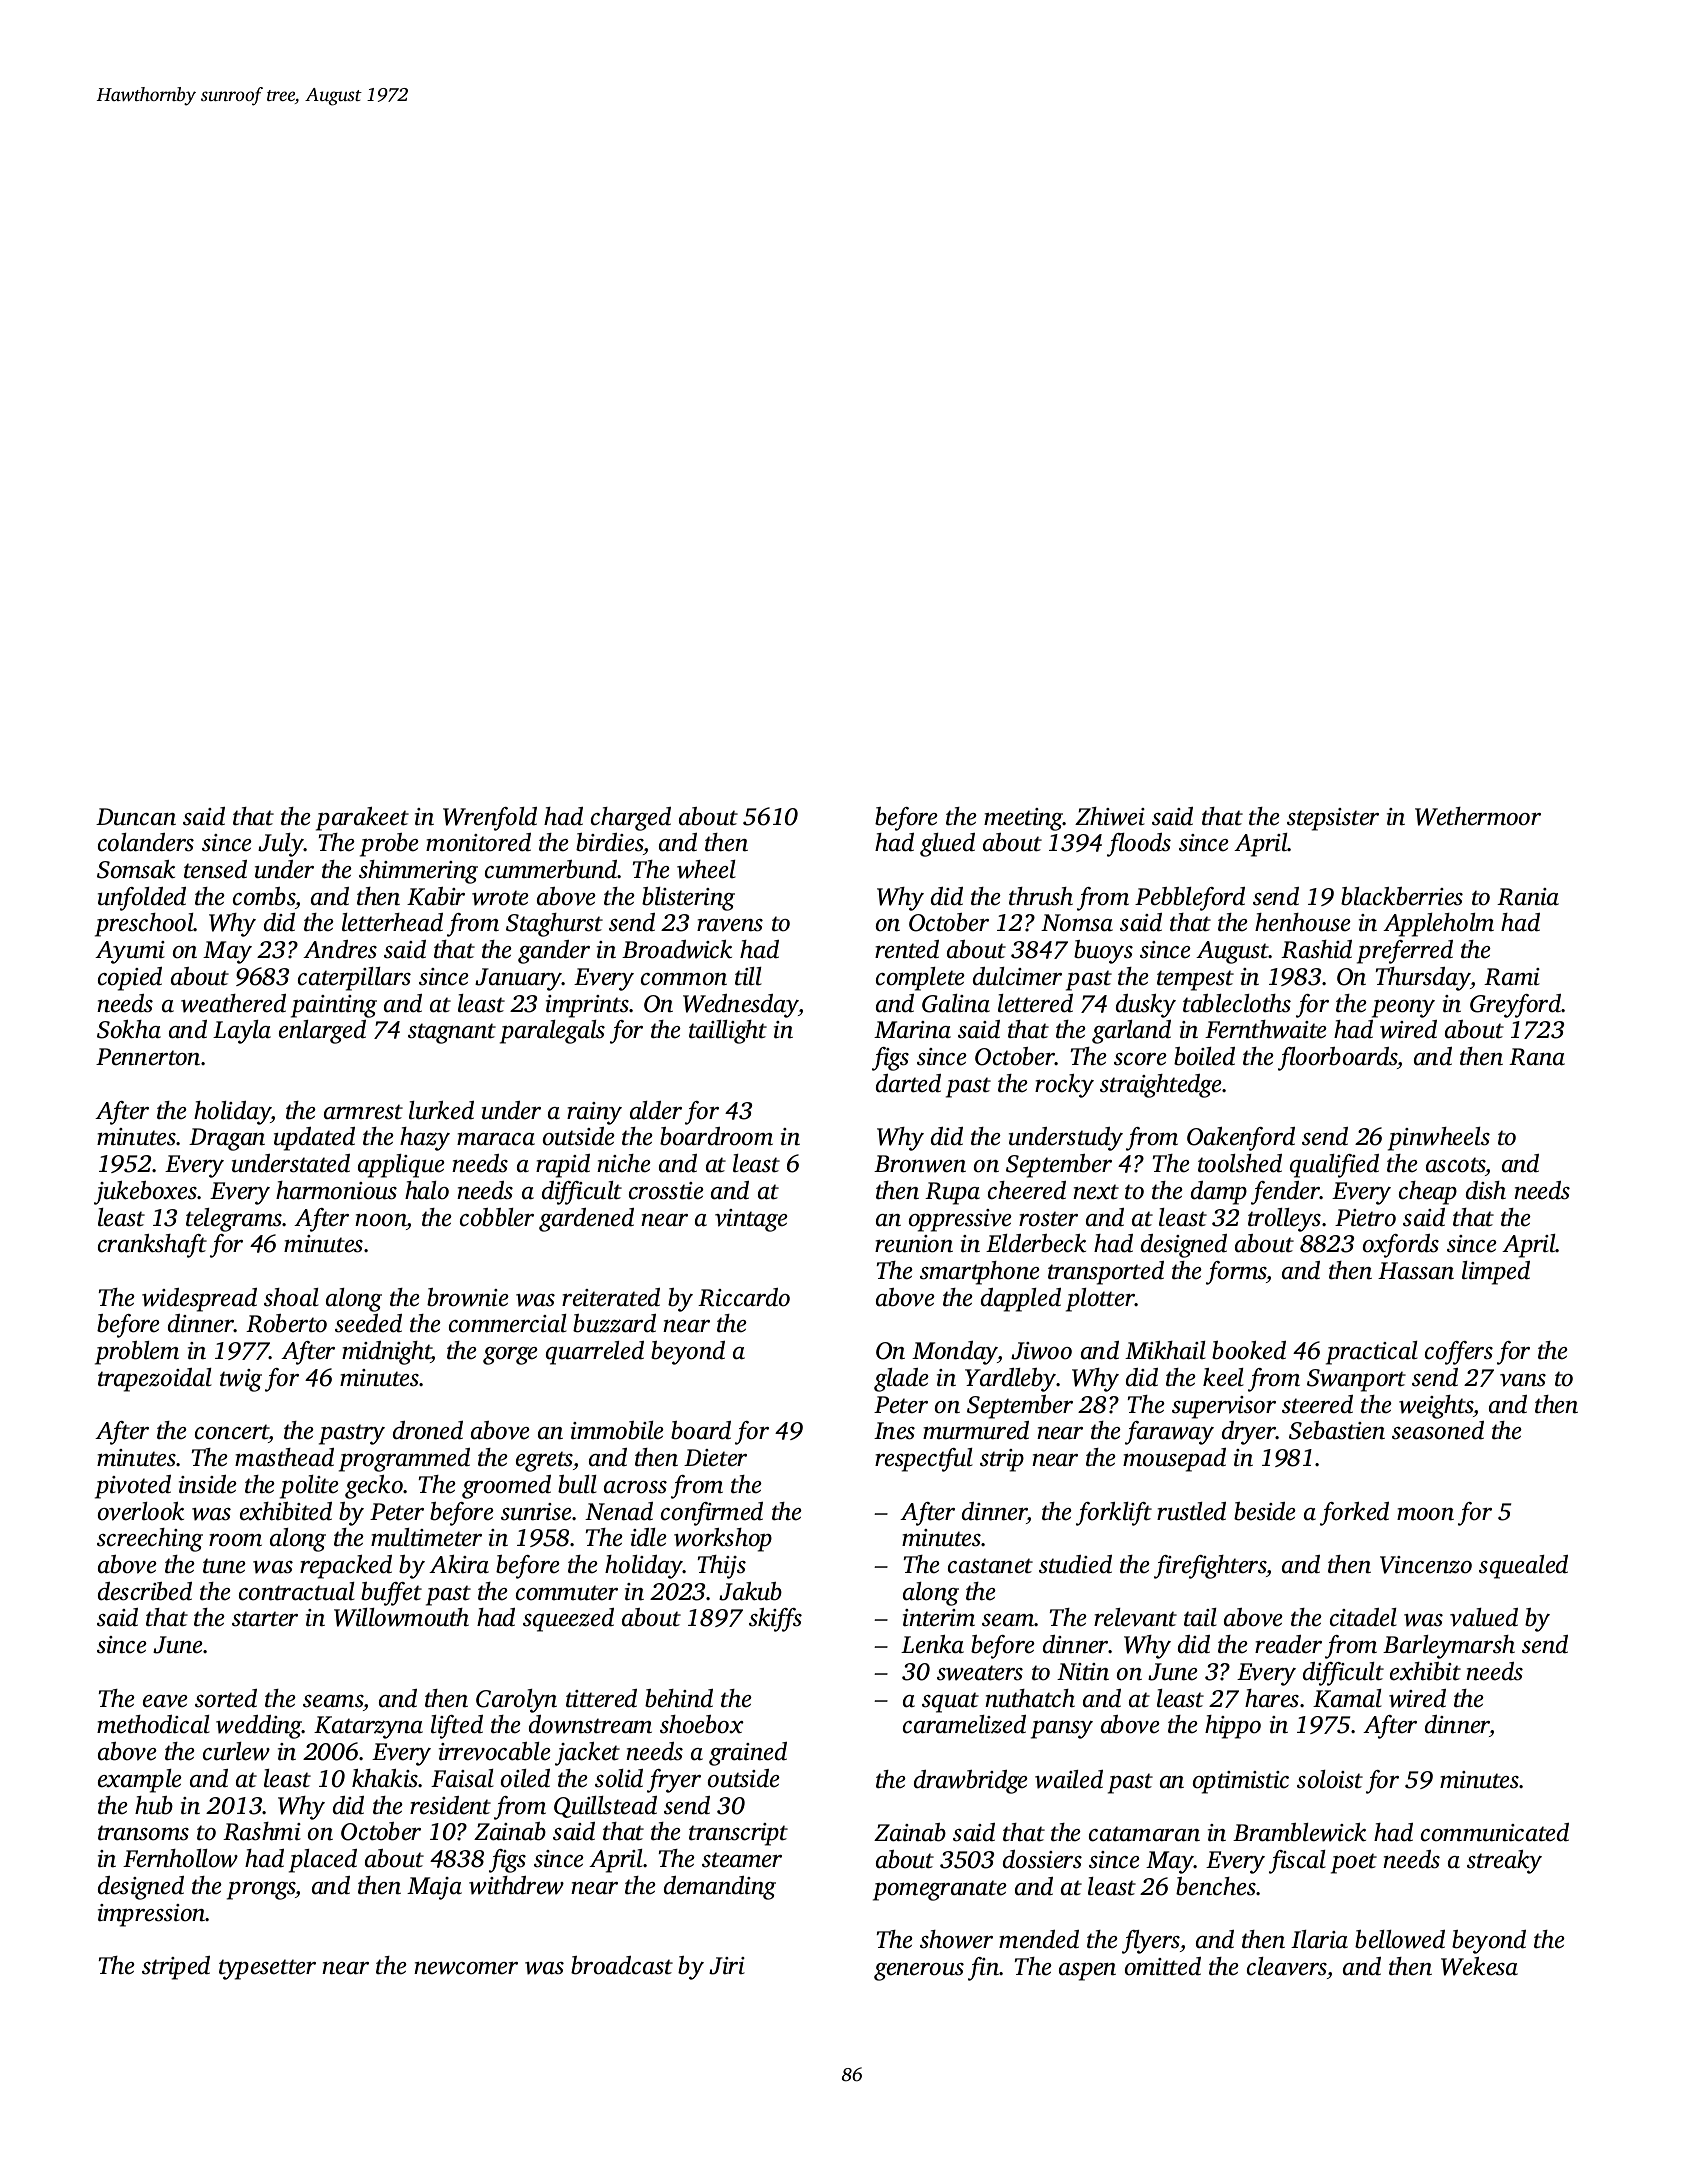 This screenshot has width=1683, height=2178. Describe the element at coordinates (1035, 1003) in the screenshot. I see `lettered` at that location.
